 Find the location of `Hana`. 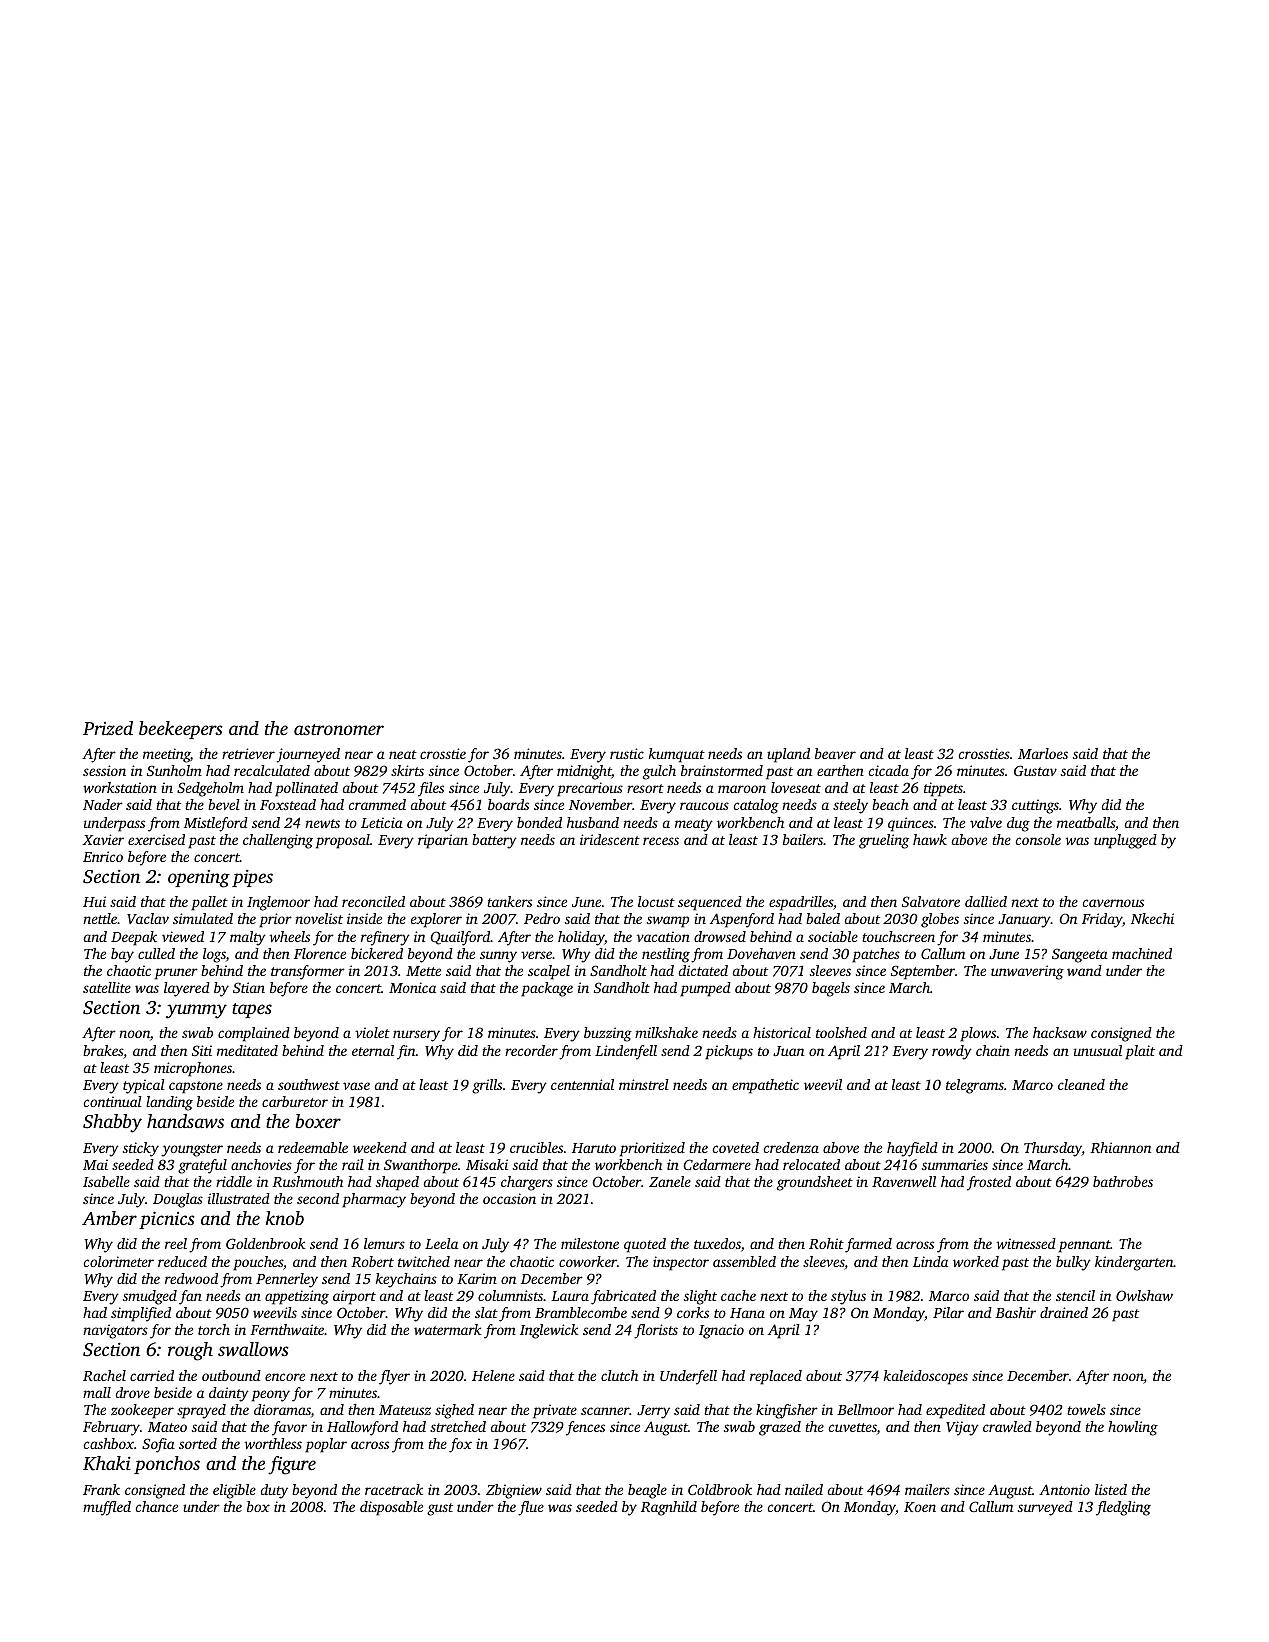

Hana is located at coordinates (747, 1313).
